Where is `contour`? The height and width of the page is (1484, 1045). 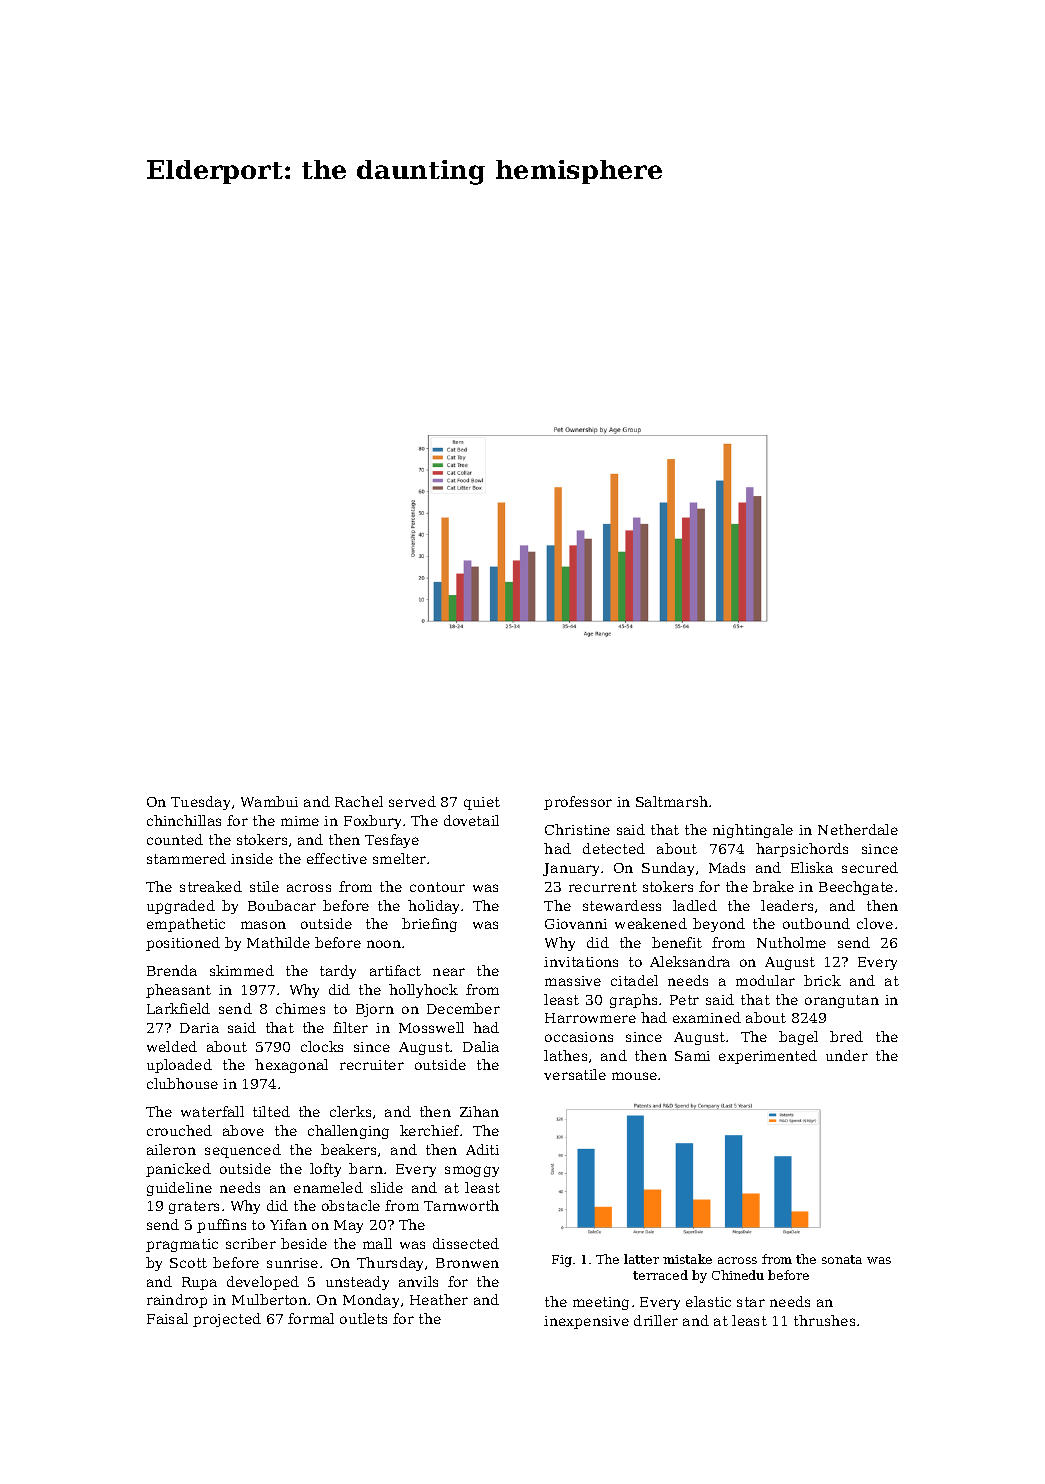
contour is located at coordinates (437, 887).
